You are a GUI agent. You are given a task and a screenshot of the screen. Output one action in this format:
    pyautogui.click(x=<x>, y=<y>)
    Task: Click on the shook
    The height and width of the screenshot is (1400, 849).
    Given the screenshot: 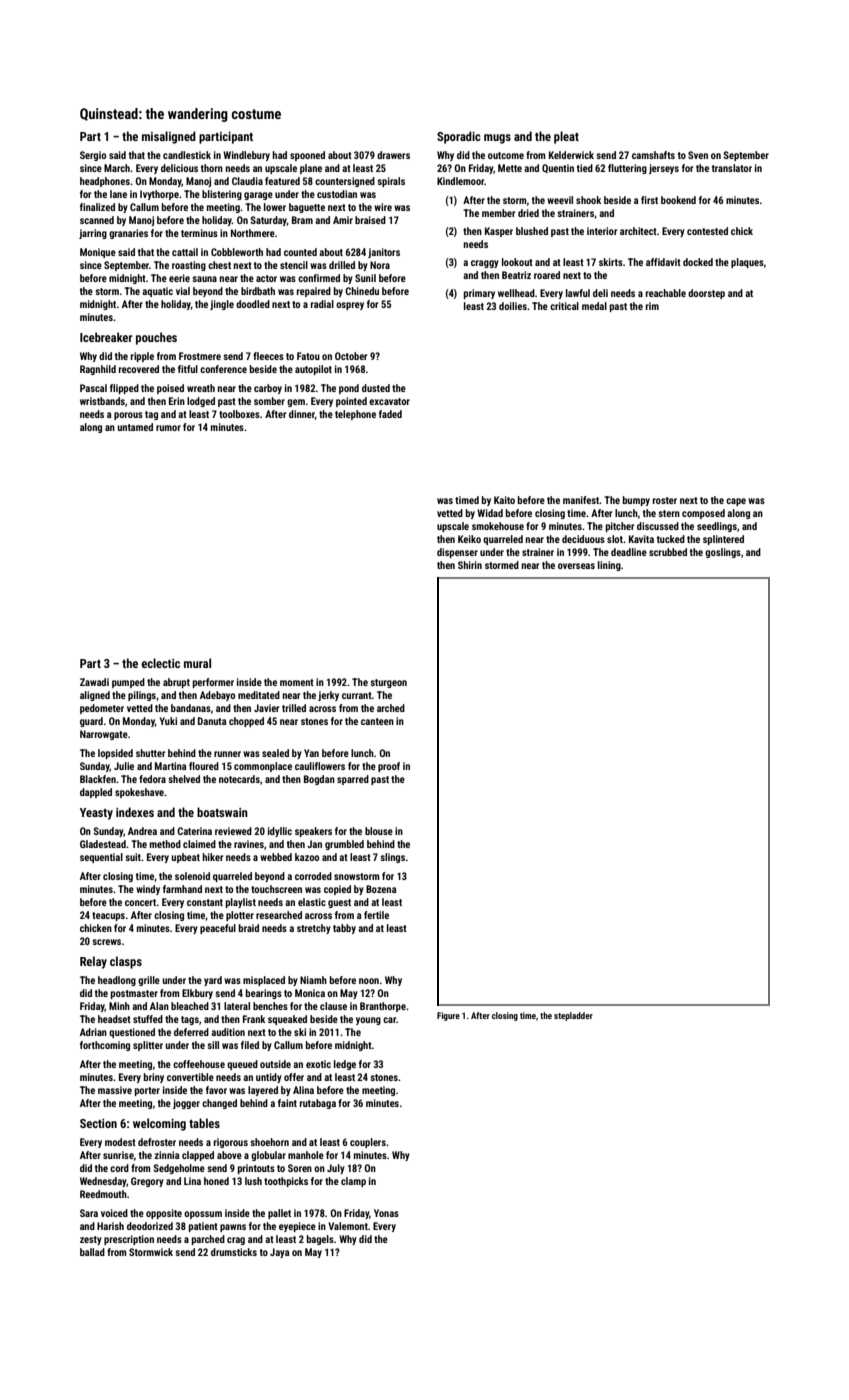 What is the action you would take?
    pyautogui.click(x=588, y=200)
